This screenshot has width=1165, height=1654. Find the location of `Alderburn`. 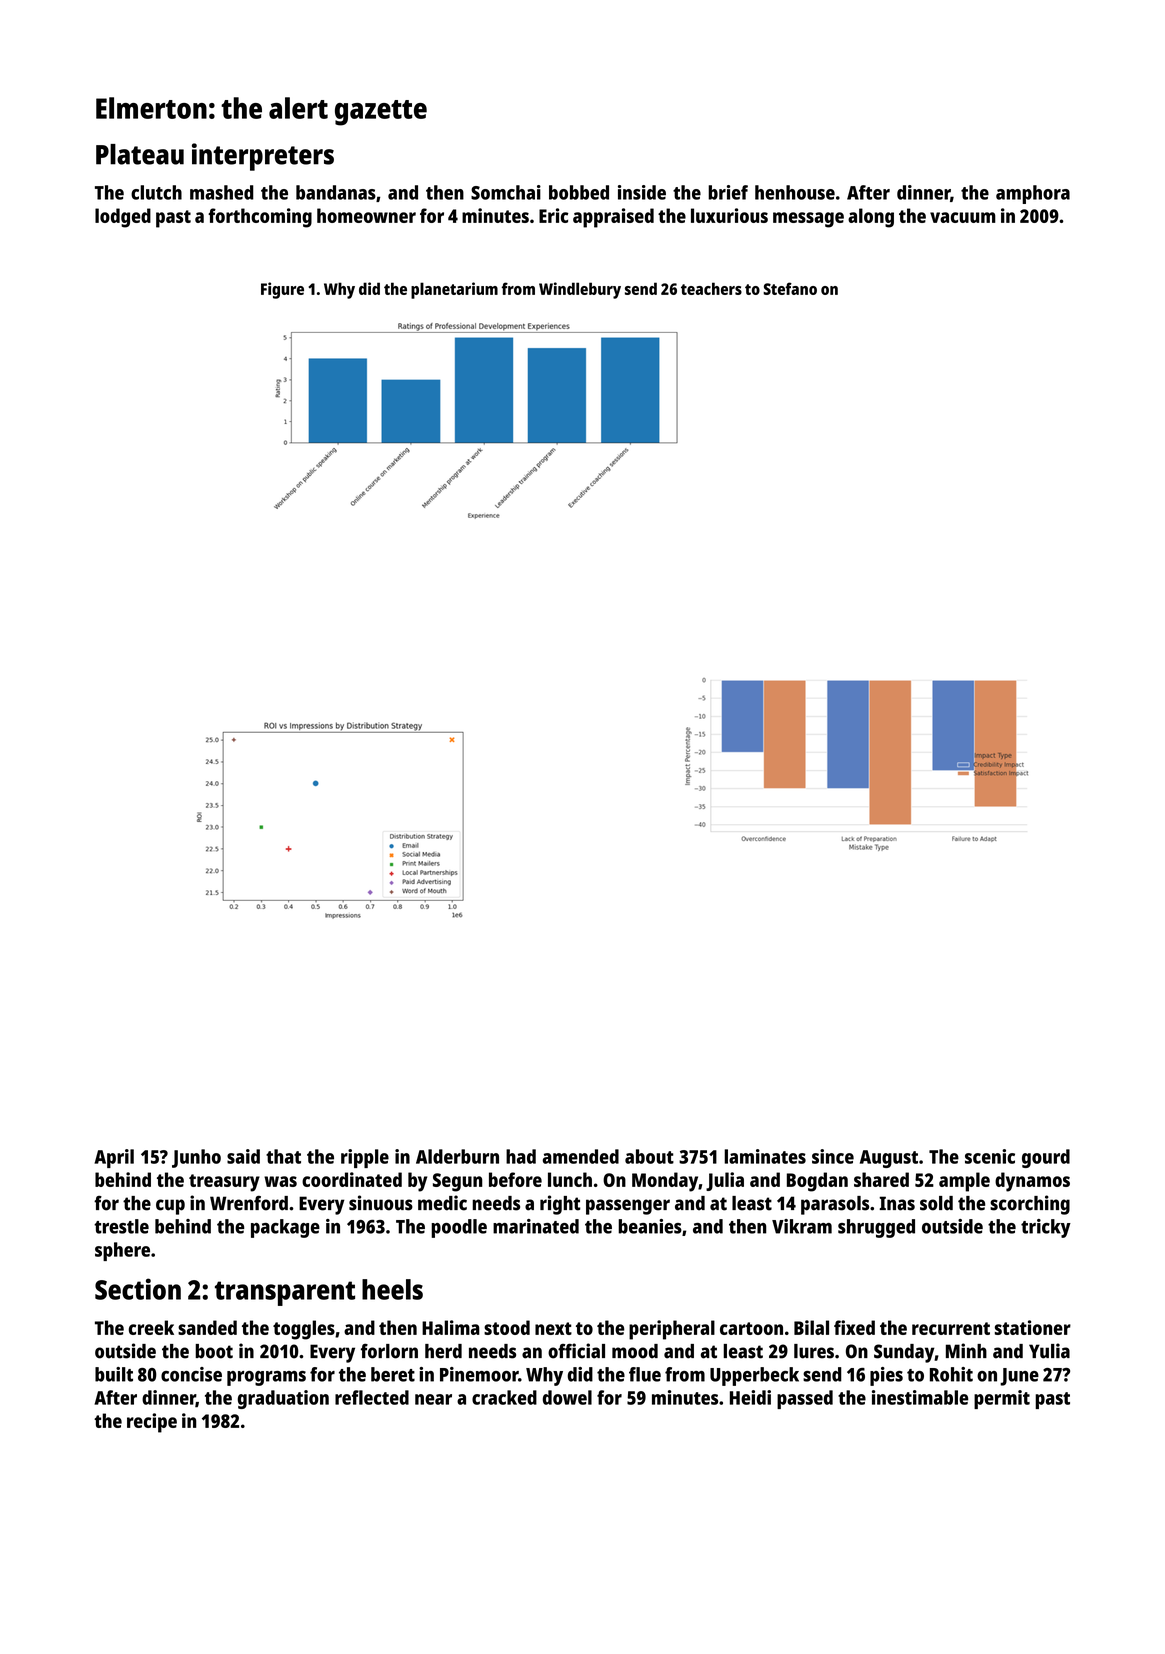

Alderburn is located at coordinates (457, 1156).
